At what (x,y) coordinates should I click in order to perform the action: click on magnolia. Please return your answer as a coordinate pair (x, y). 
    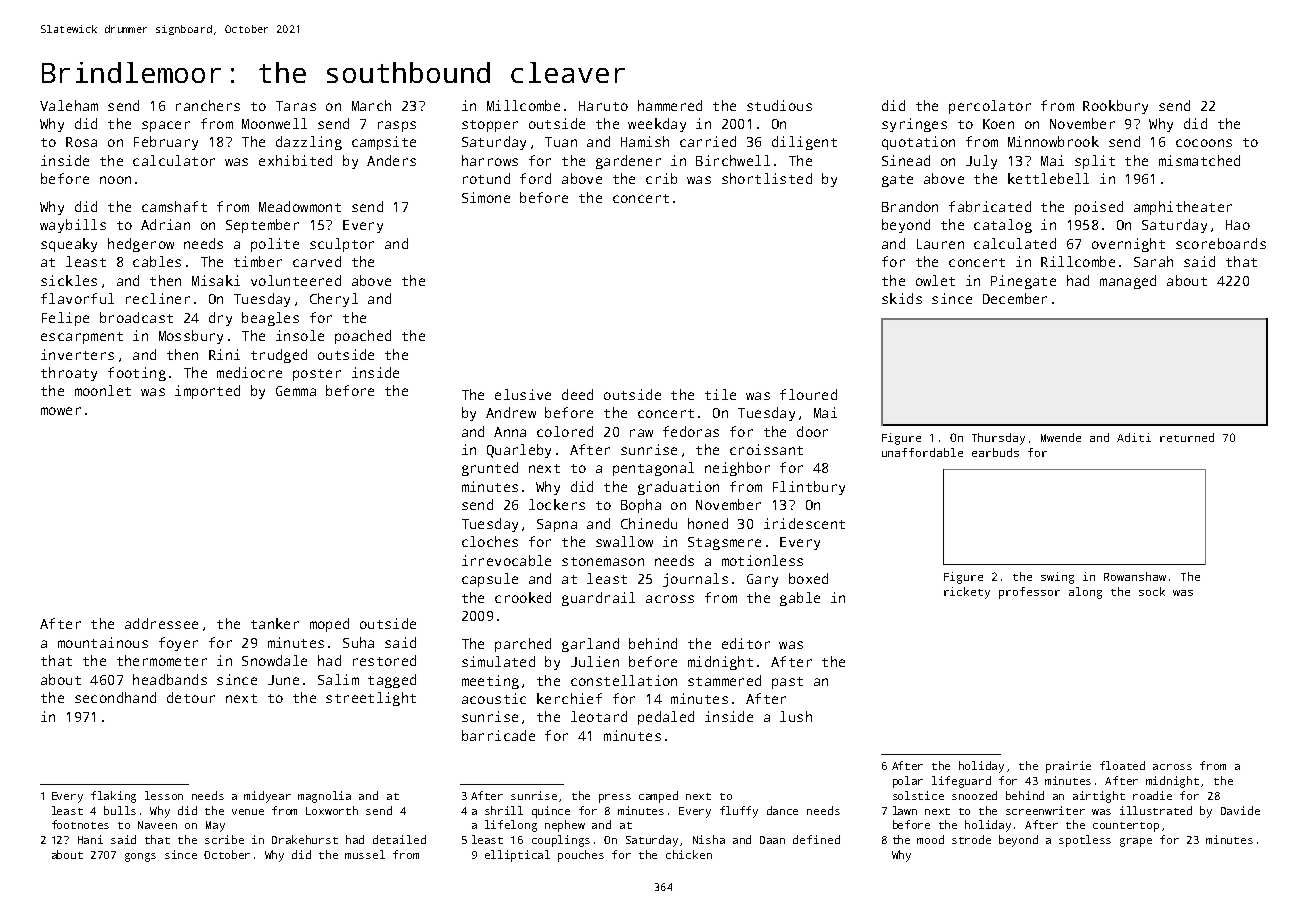
    Looking at the image, I should click on (324, 797).
